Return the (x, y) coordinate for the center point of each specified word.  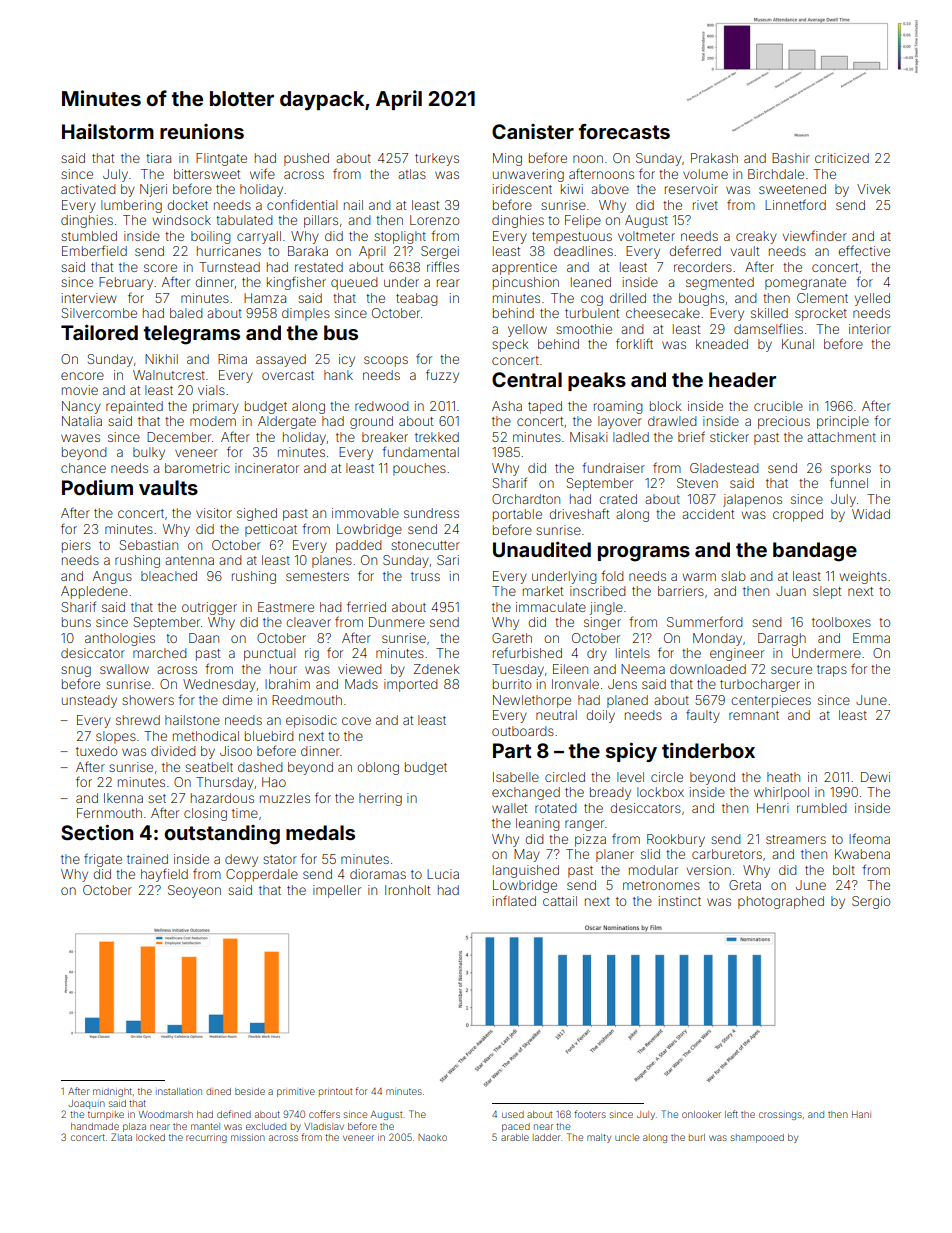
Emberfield (94, 250)
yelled (872, 299)
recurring (206, 1139)
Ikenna (123, 798)
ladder (546, 1137)
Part (512, 750)
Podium (97, 487)
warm (699, 577)
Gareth (512, 638)
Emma (871, 638)
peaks (597, 381)
